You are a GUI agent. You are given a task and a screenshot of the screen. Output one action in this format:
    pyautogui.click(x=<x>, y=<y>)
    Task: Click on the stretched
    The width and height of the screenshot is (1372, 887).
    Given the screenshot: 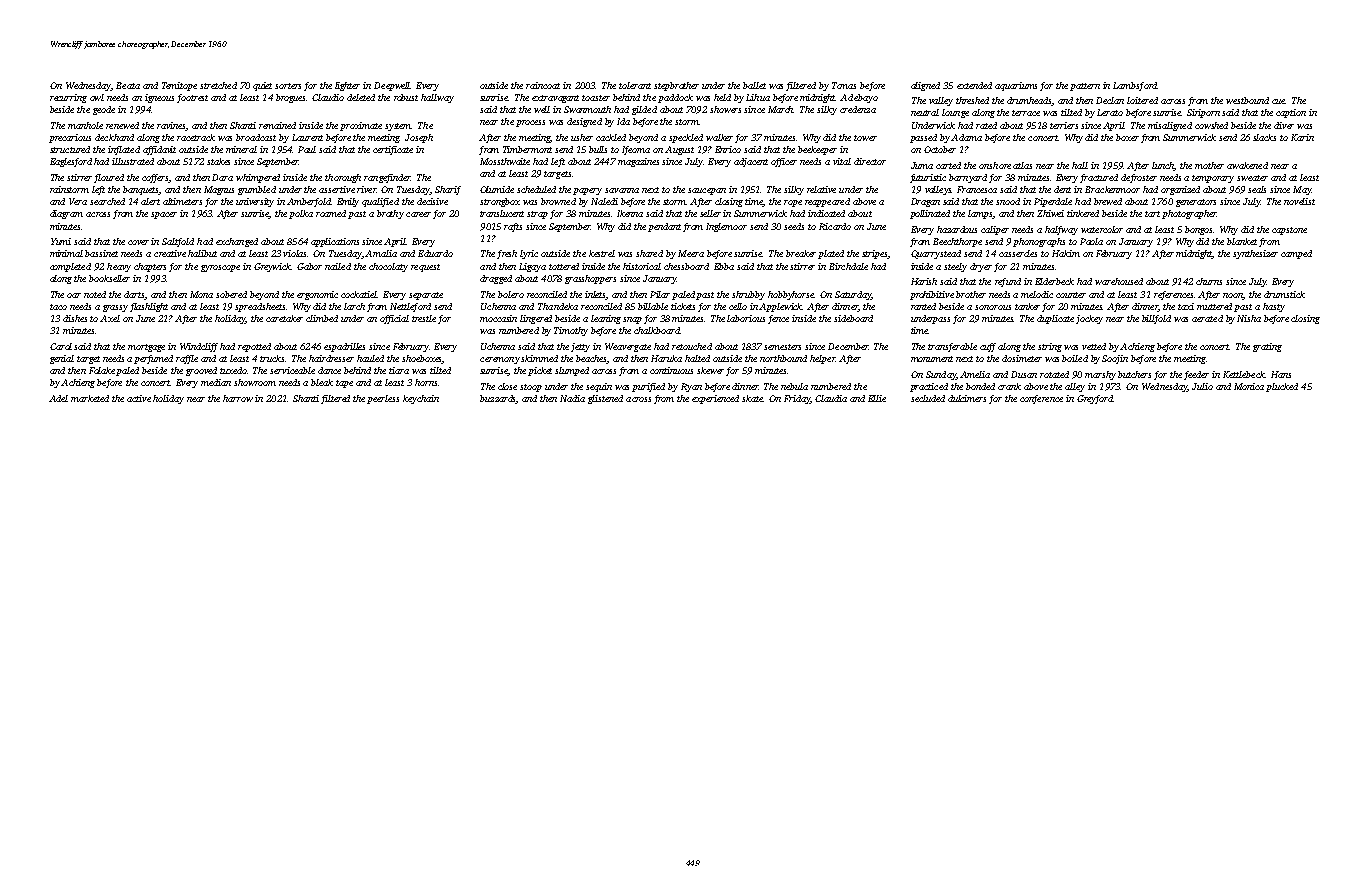 What is the action you would take?
    pyautogui.click(x=218, y=85)
